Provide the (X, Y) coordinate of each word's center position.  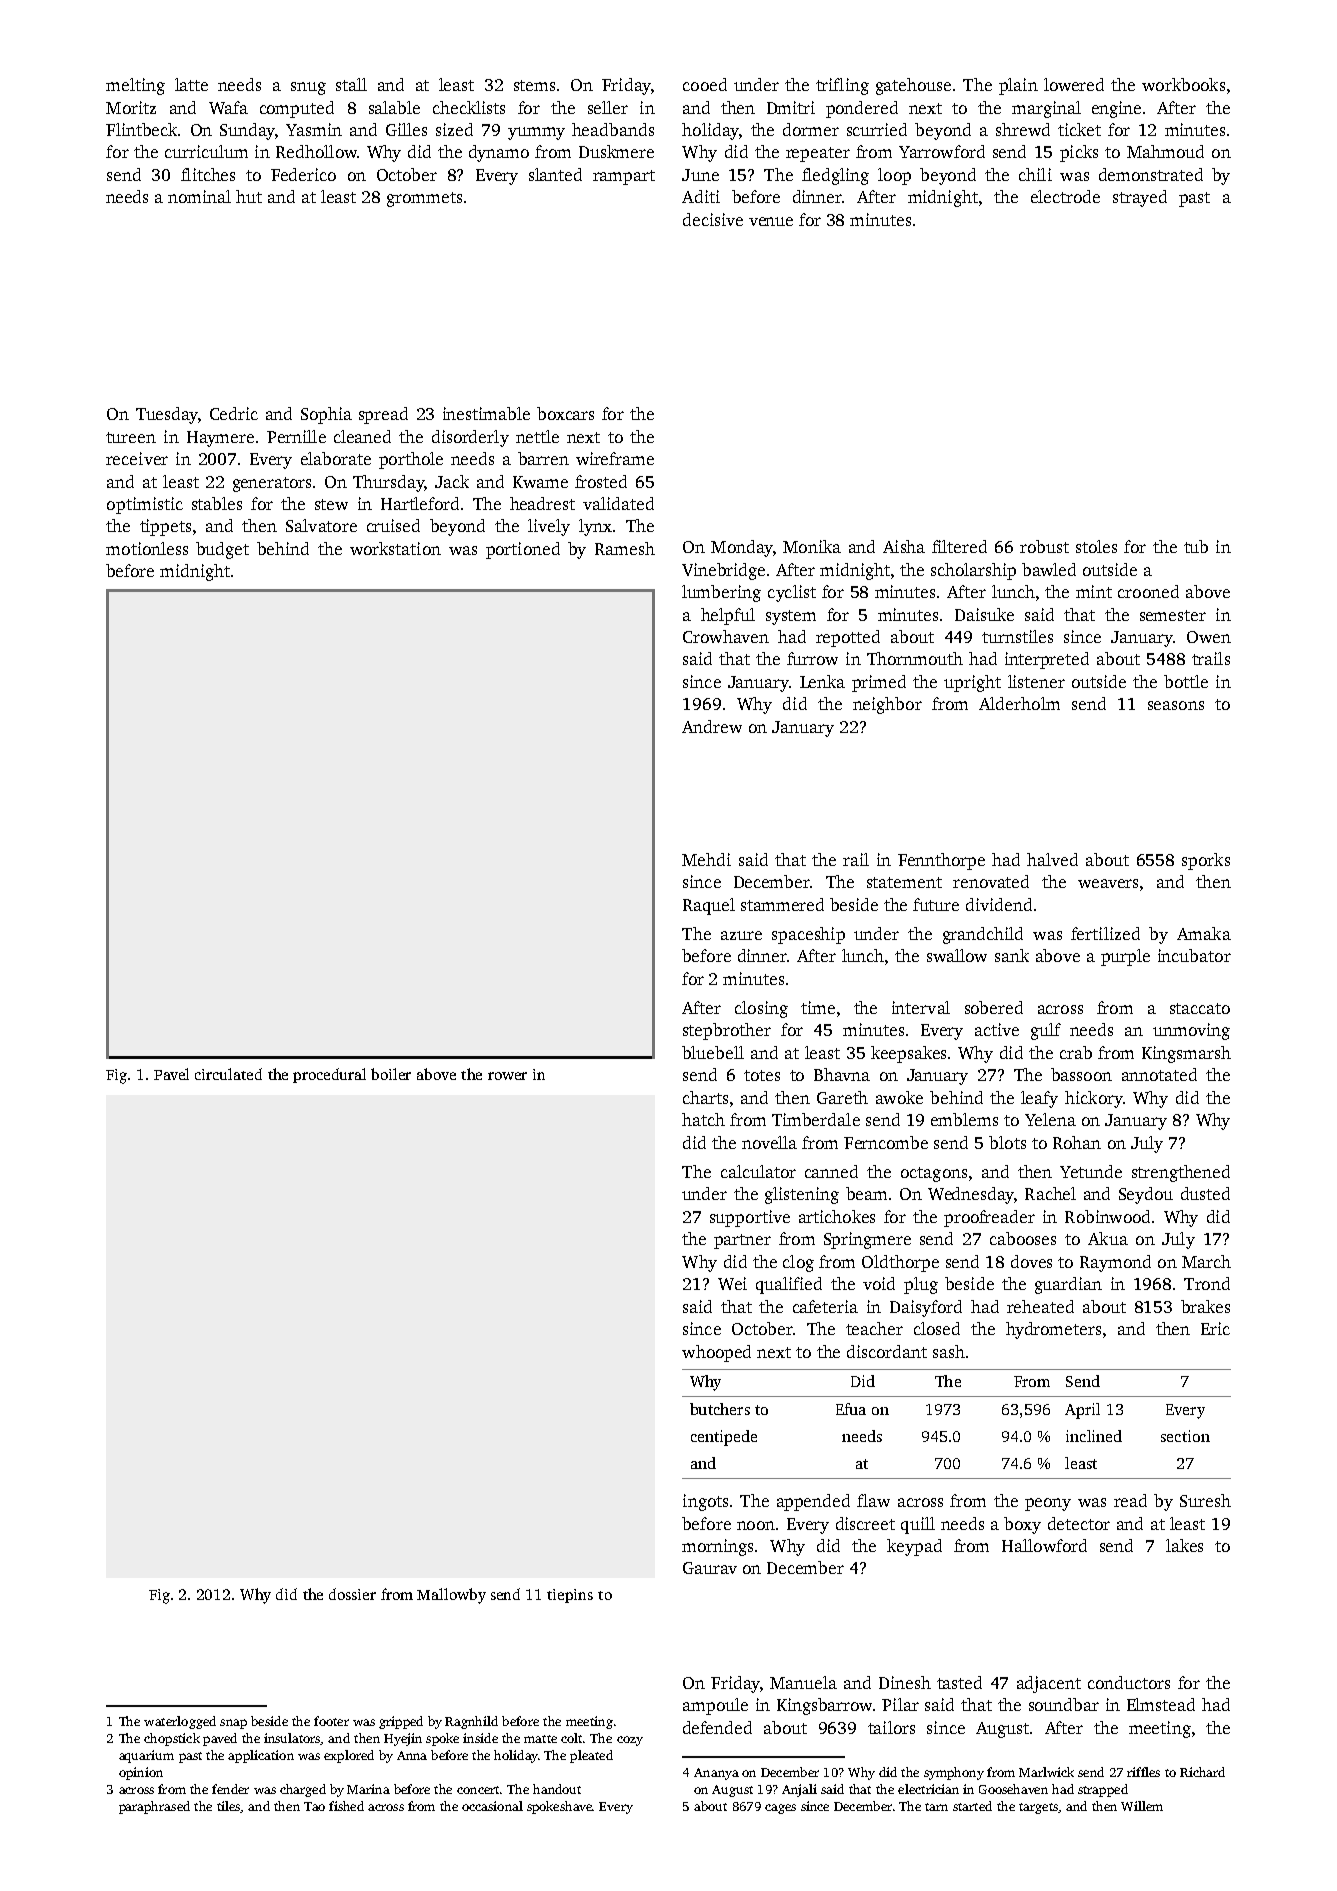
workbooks (1183, 84)
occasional (492, 1806)
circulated (228, 1074)
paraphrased (154, 1807)
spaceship (808, 935)
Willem (1142, 1806)
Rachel (1050, 1193)
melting (135, 86)
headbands (613, 129)
